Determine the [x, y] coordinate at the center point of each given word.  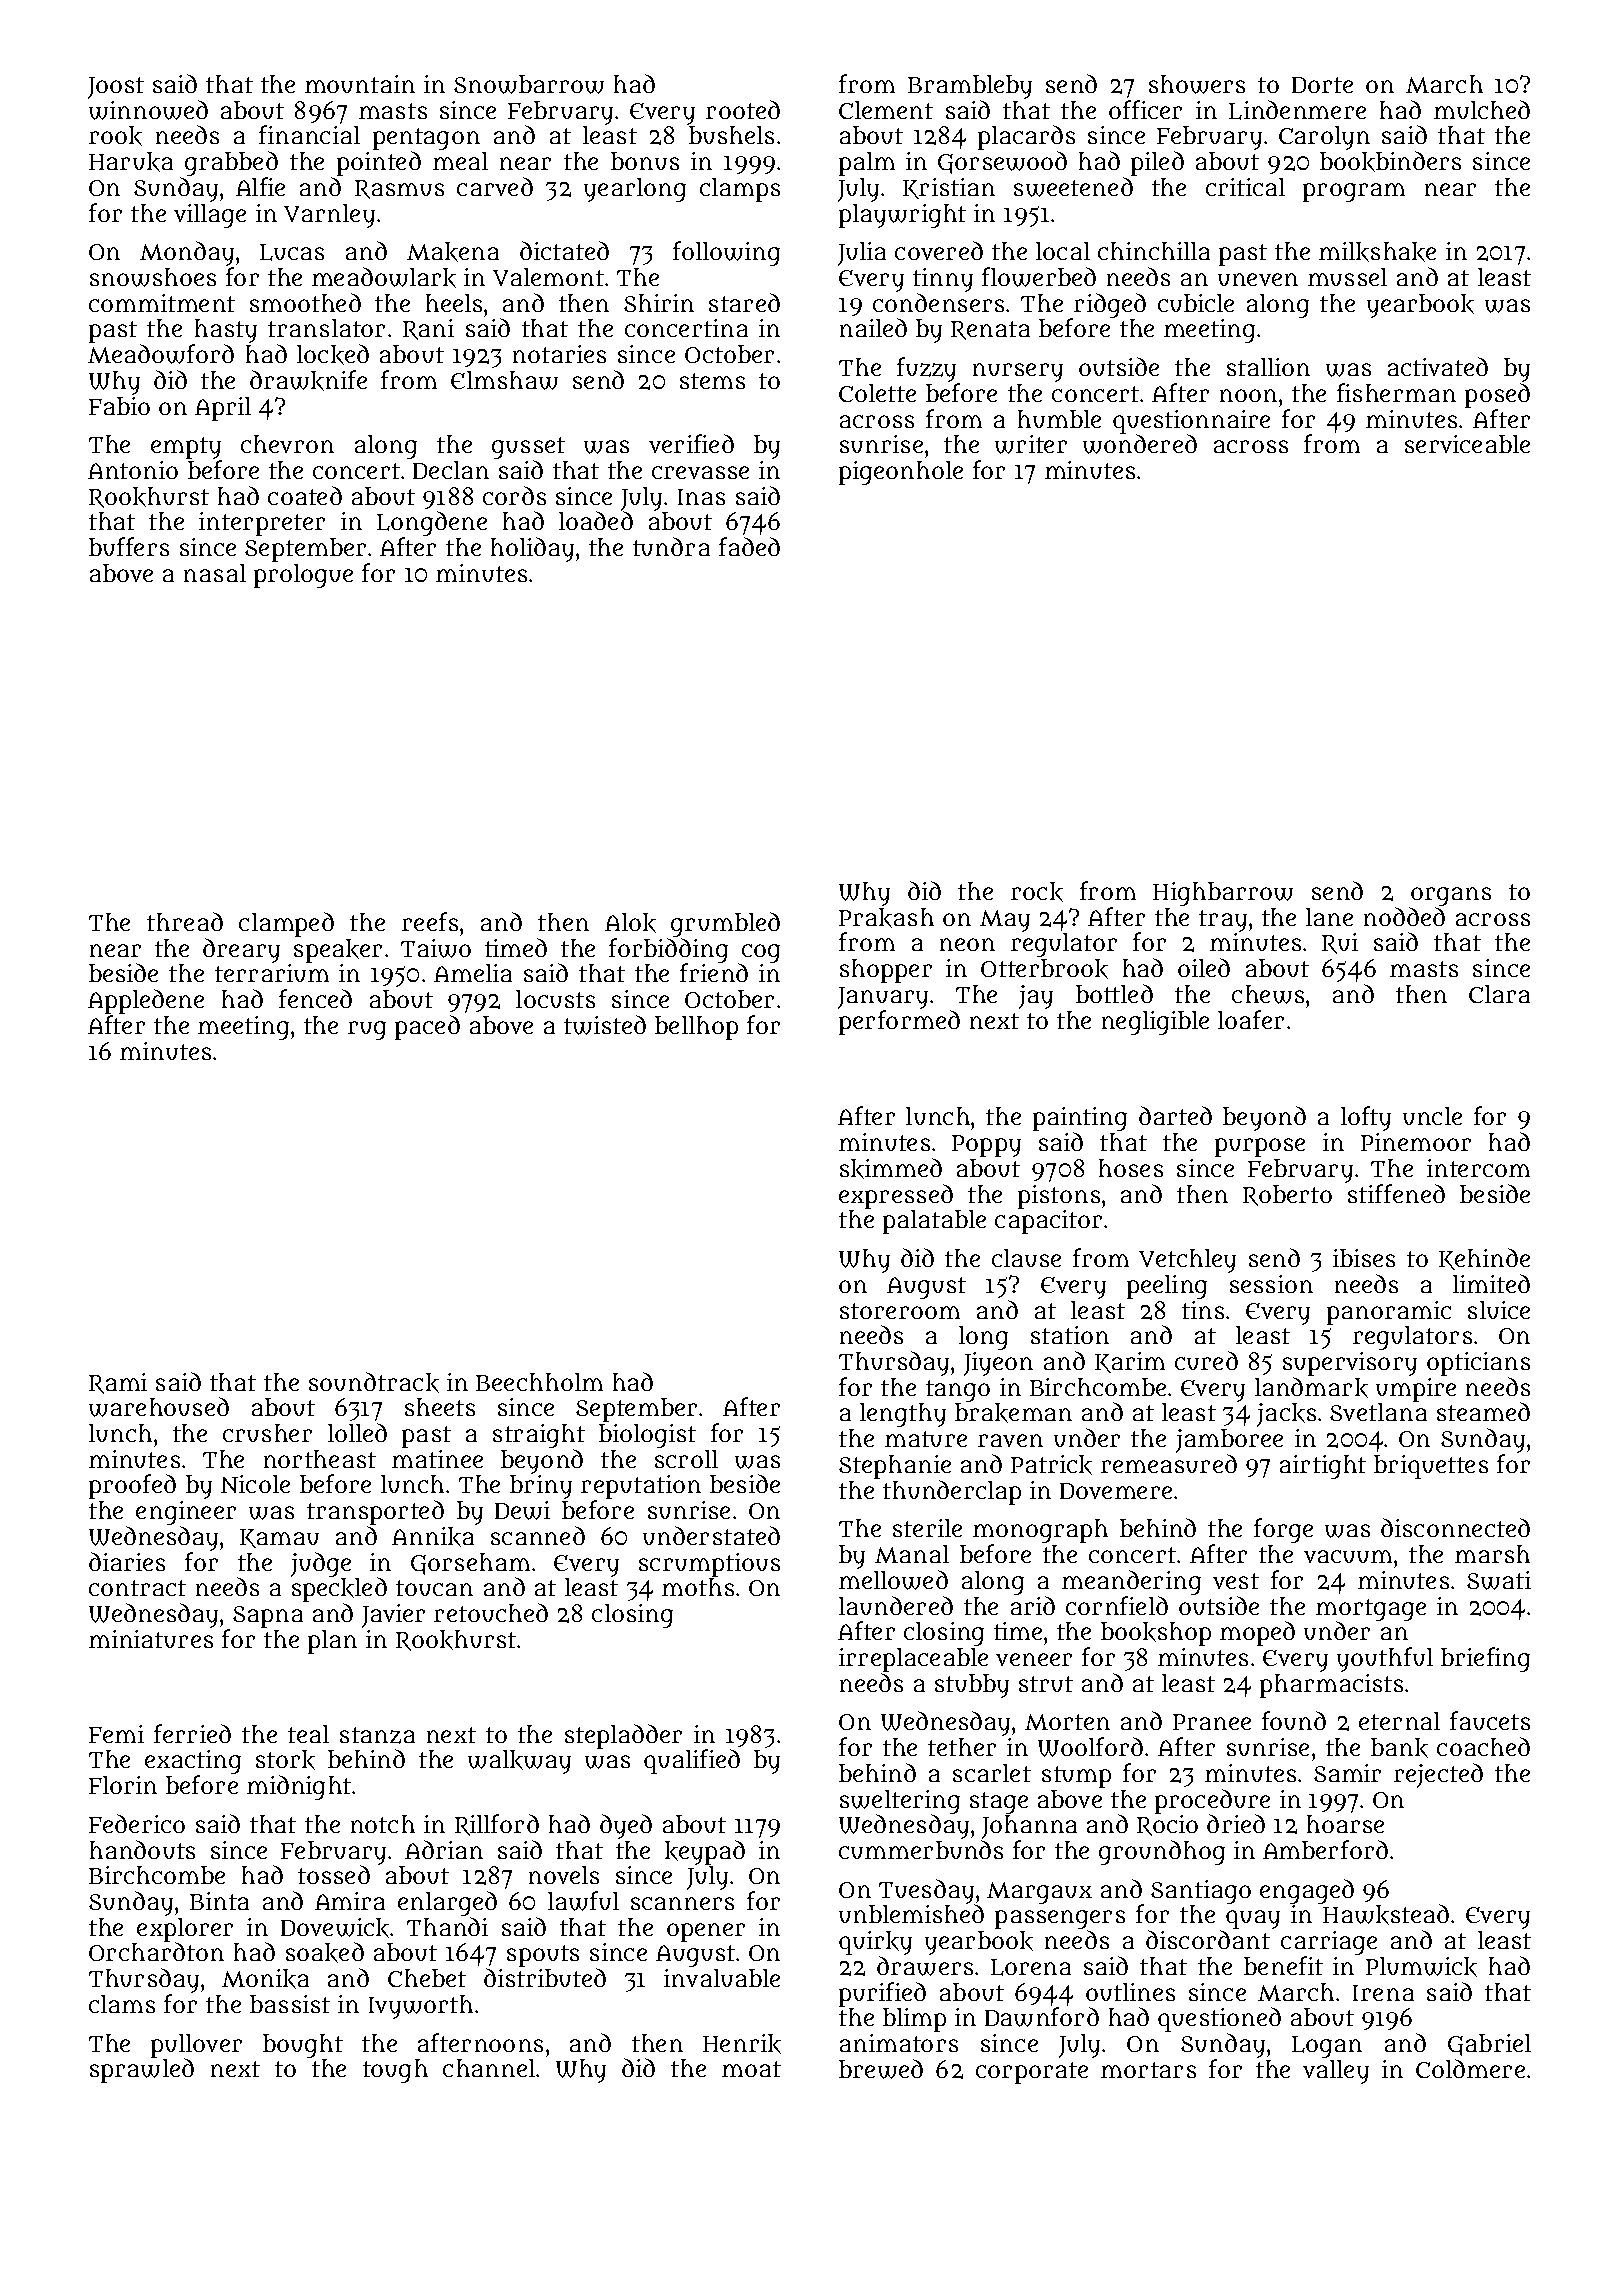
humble [1059, 419]
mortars [1148, 2070]
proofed [132, 1486]
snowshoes [153, 277]
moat [751, 2069]
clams [122, 2004]
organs [1451, 896]
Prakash [886, 918]
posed [1497, 395]
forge [1283, 1530]
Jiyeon [998, 1364]
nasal [215, 573]
